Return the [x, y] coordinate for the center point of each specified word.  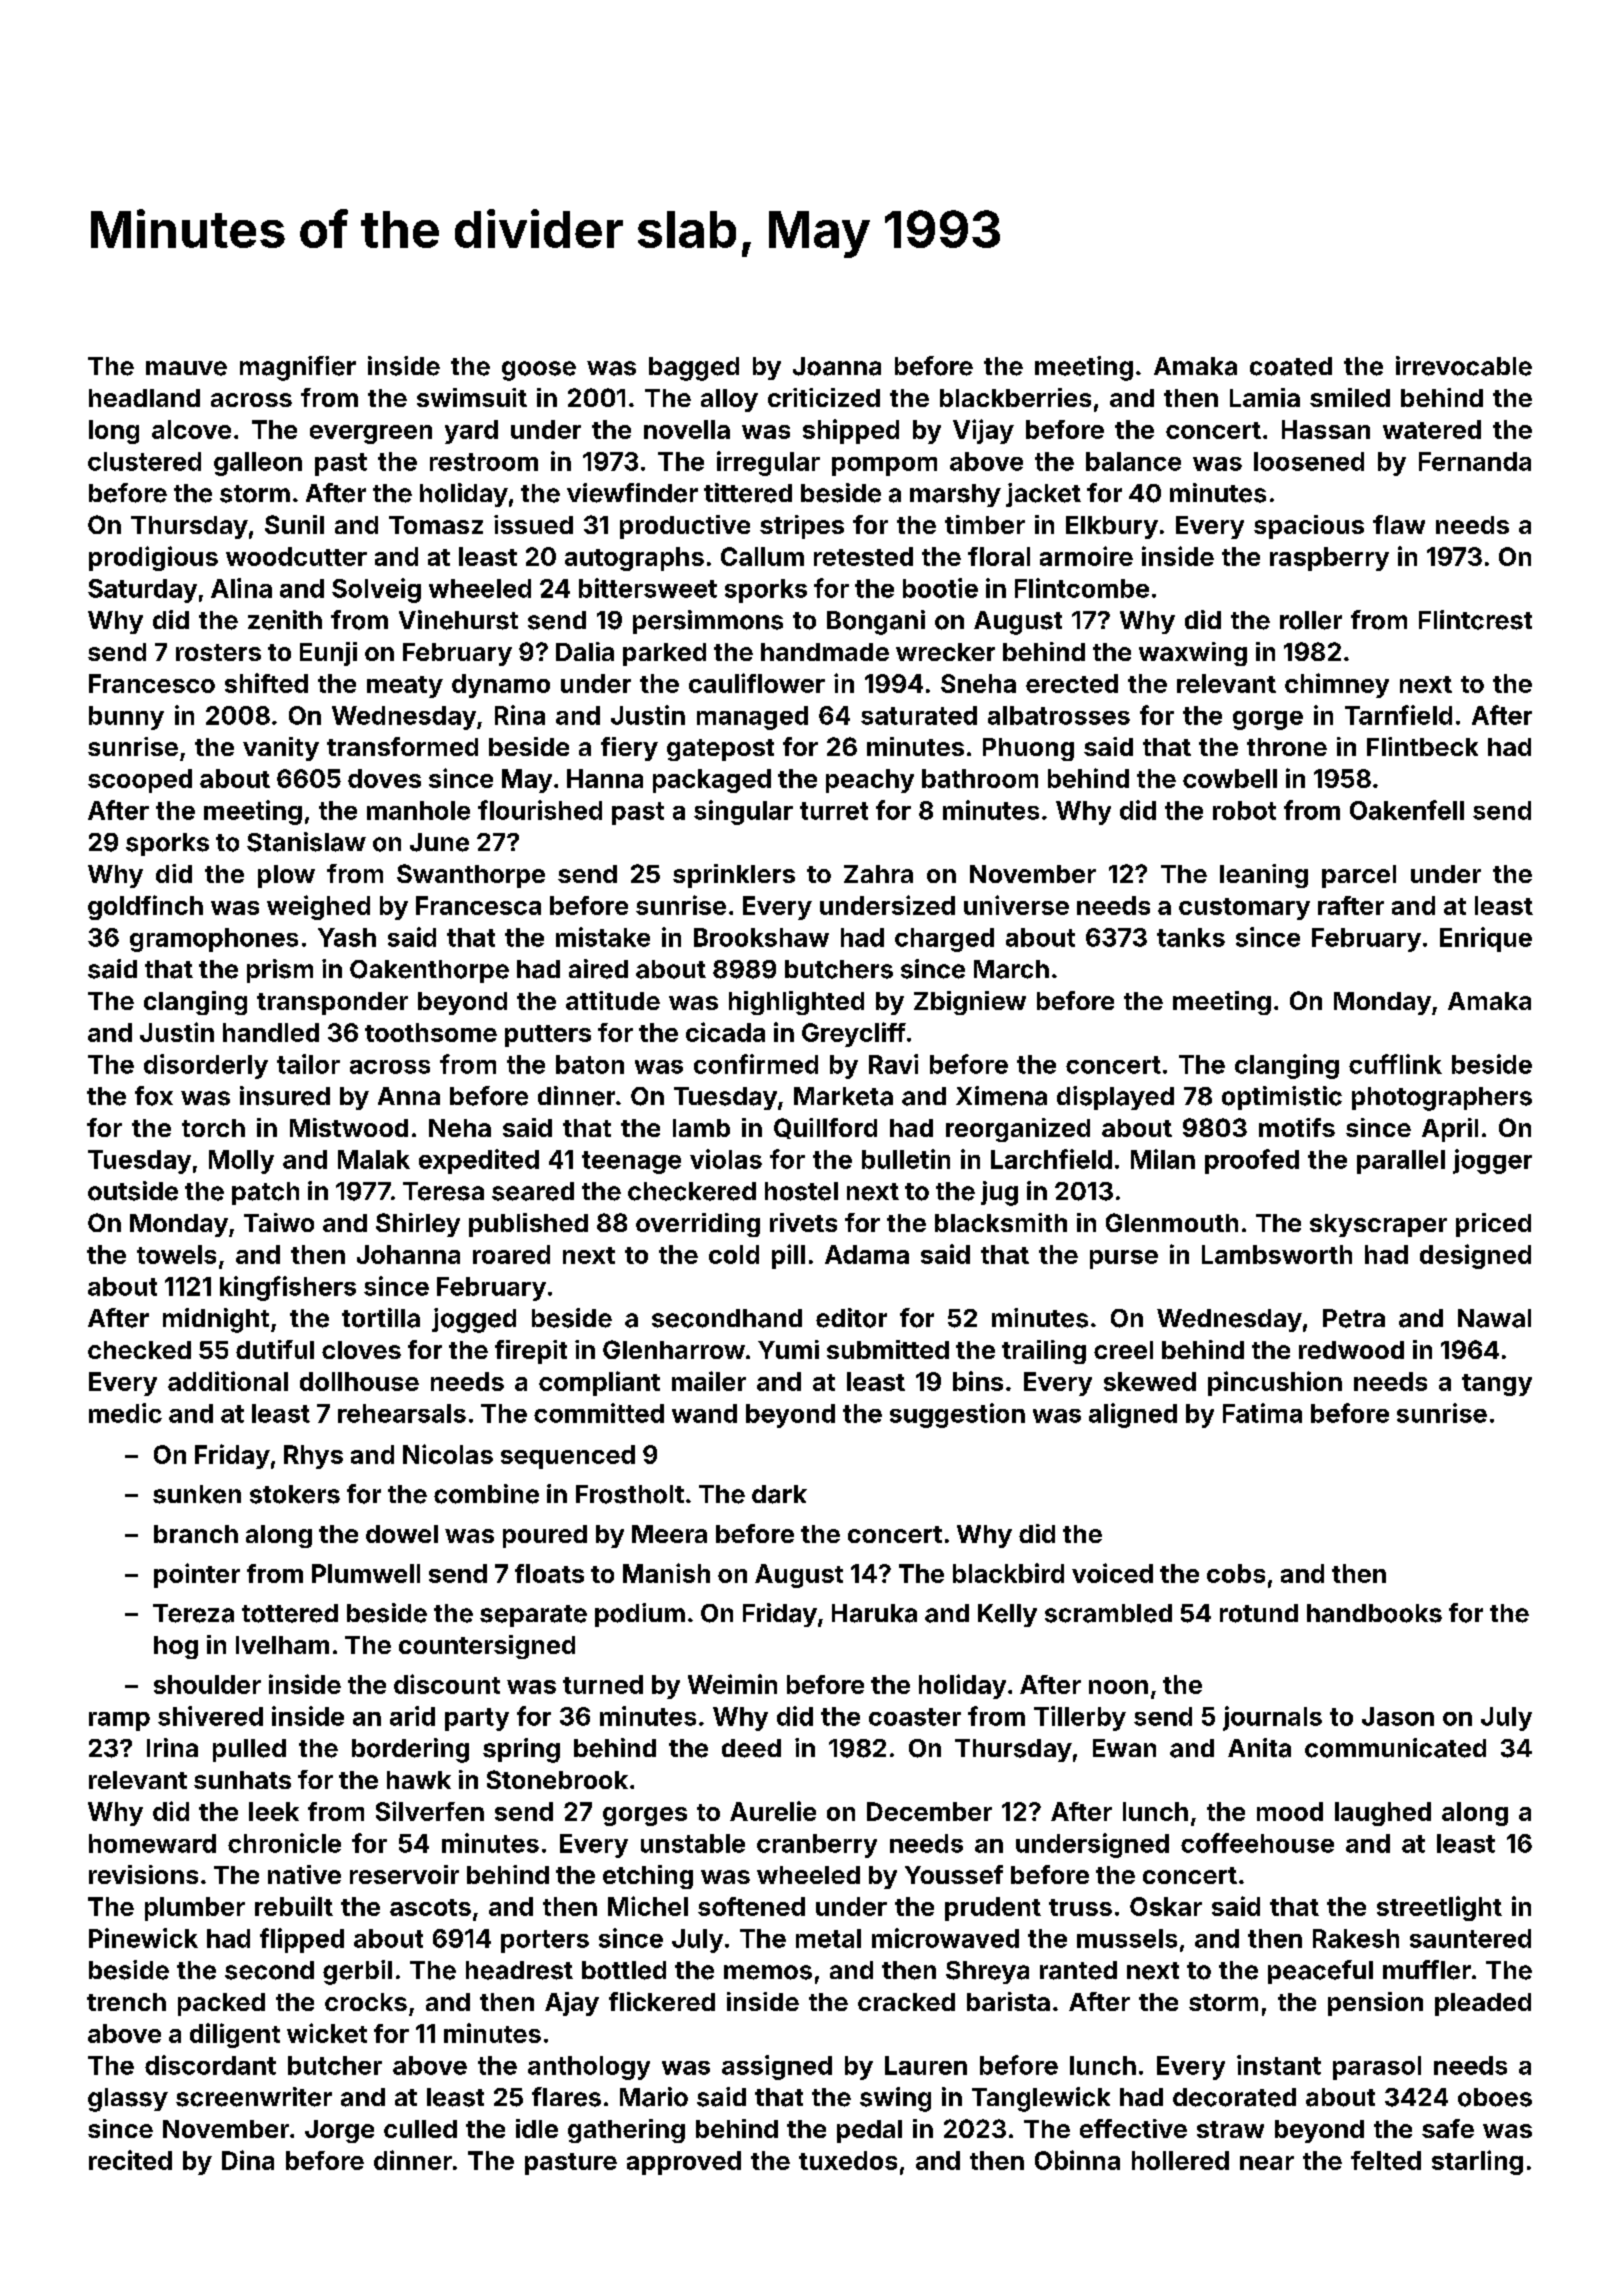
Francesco [152, 683]
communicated [1395, 1748]
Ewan [1124, 1748]
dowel [402, 1534]
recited [130, 2160]
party [477, 1719]
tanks [1191, 937]
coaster [915, 1717]
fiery [629, 749]
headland [144, 398]
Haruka [874, 1613]
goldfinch [145, 907]
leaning [1264, 876]
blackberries [1015, 397]
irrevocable [1464, 366]
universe [1016, 905]
